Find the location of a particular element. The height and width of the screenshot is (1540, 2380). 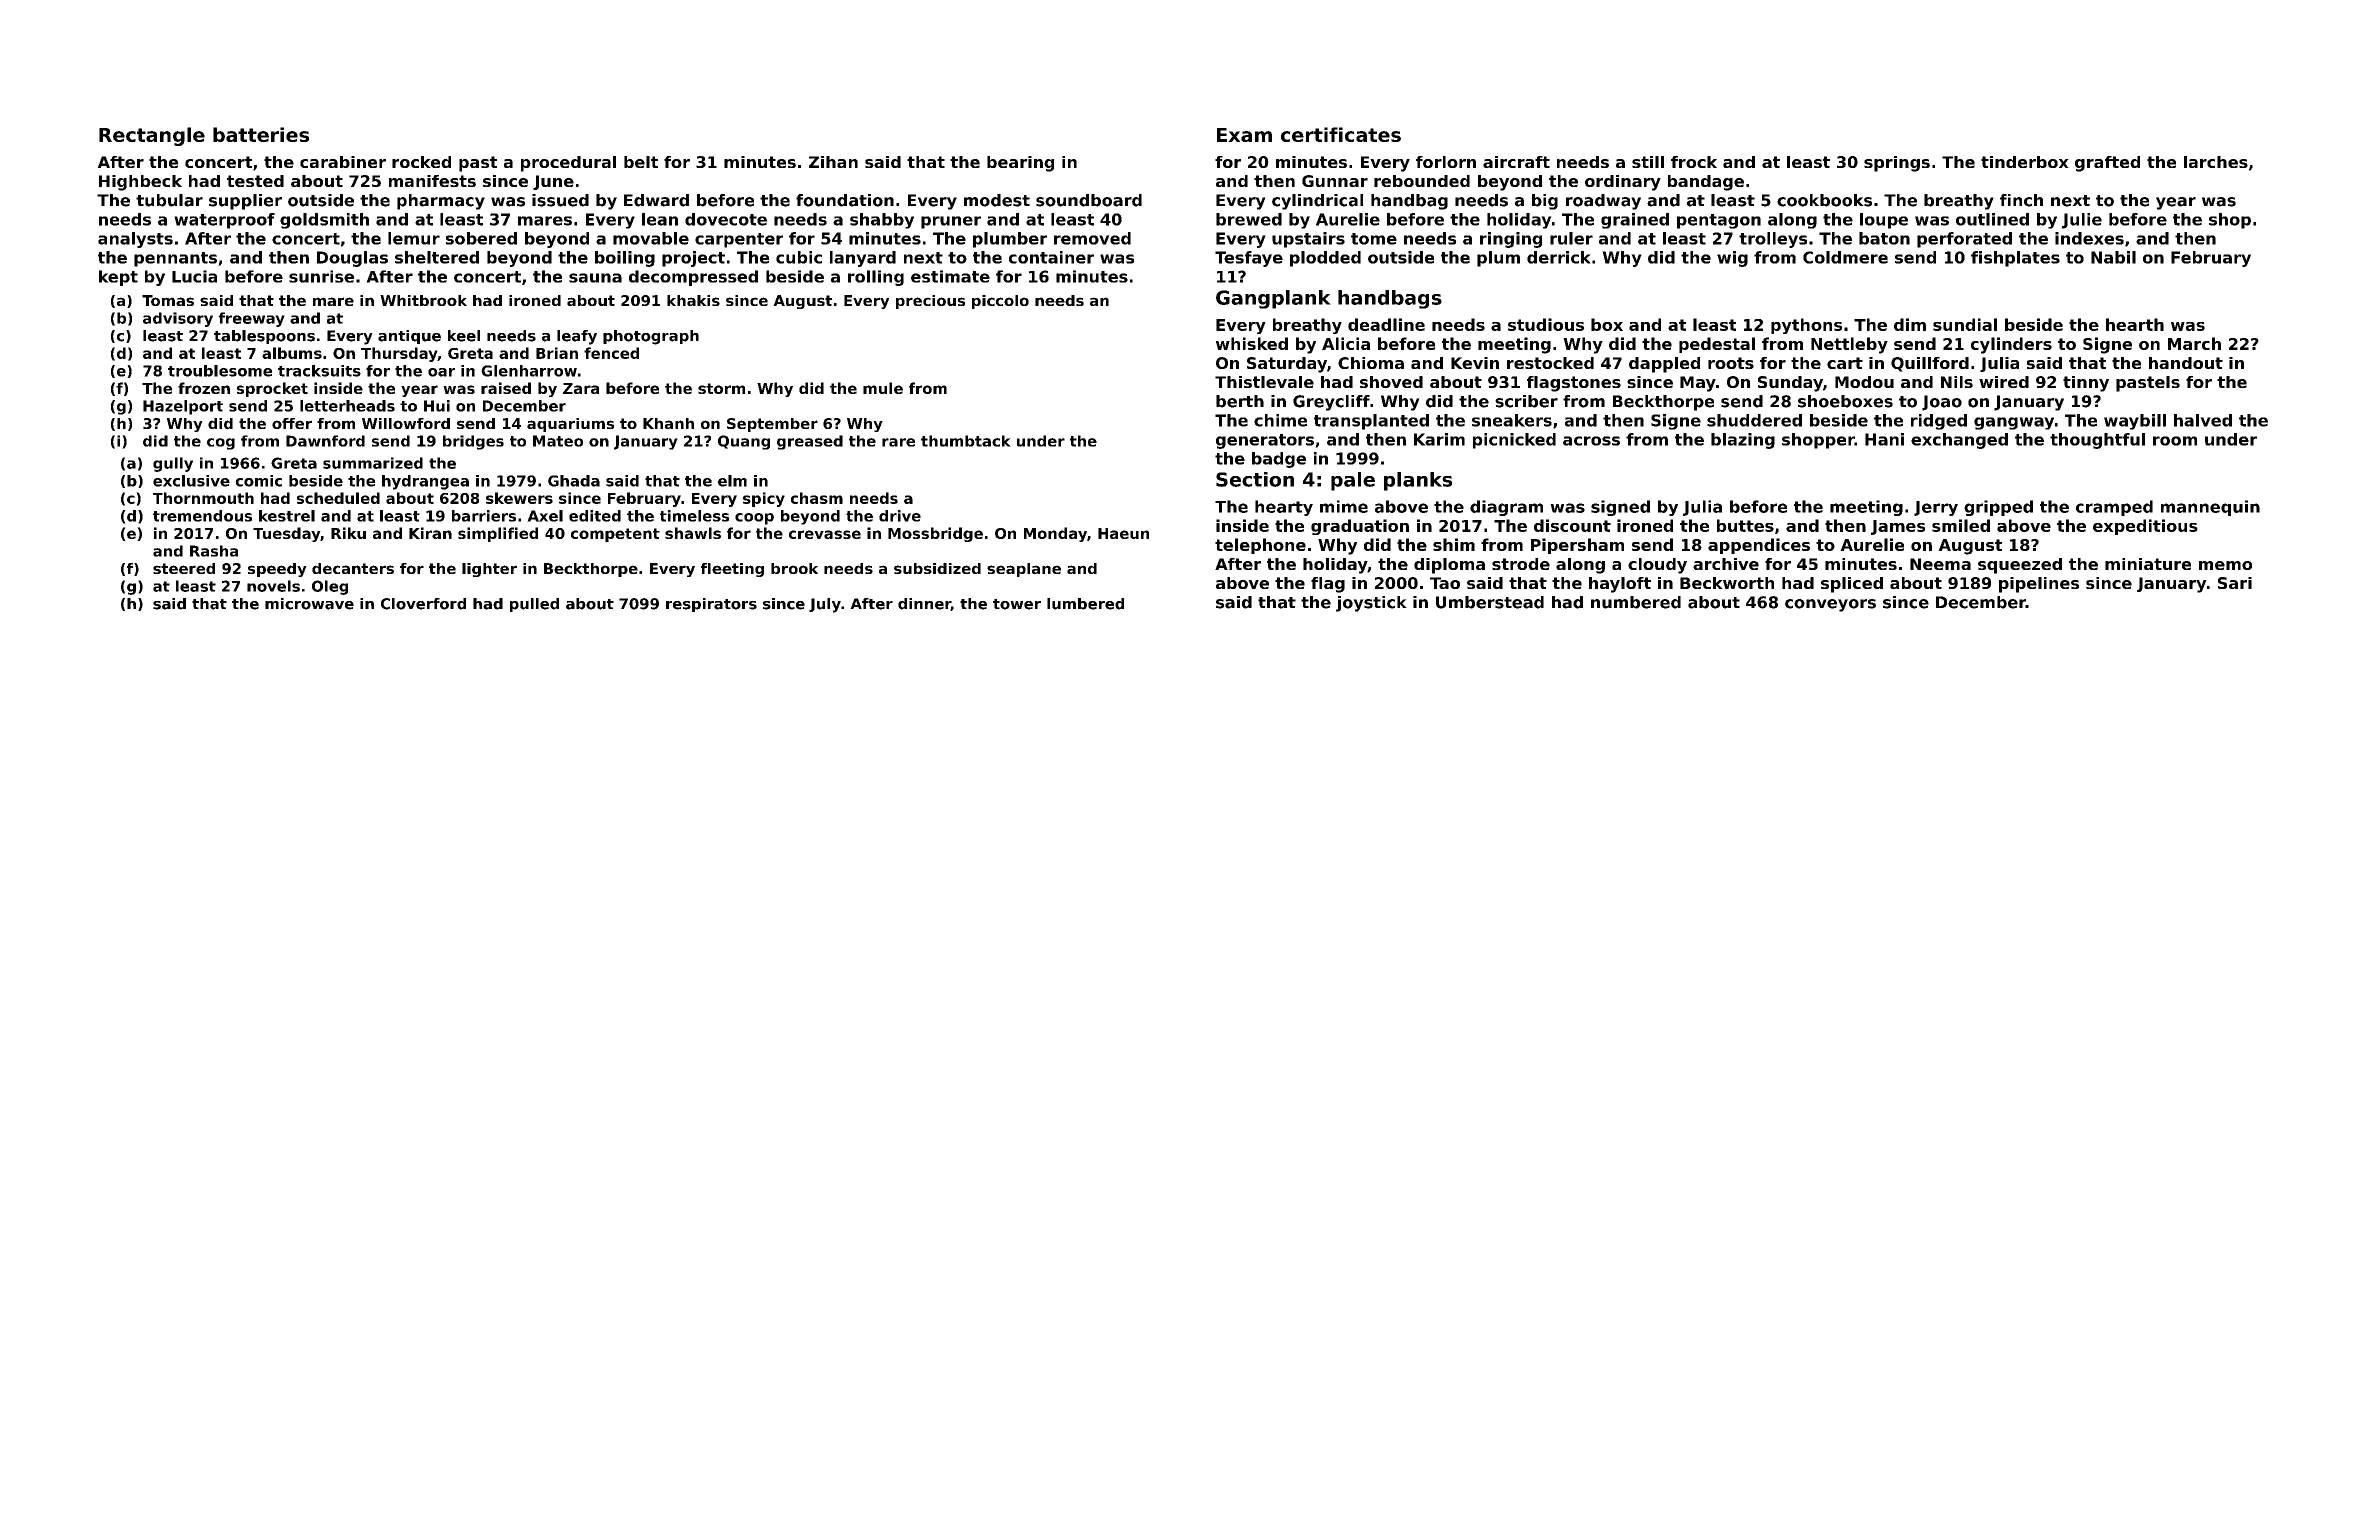

waterproof is located at coordinates (224, 221).
